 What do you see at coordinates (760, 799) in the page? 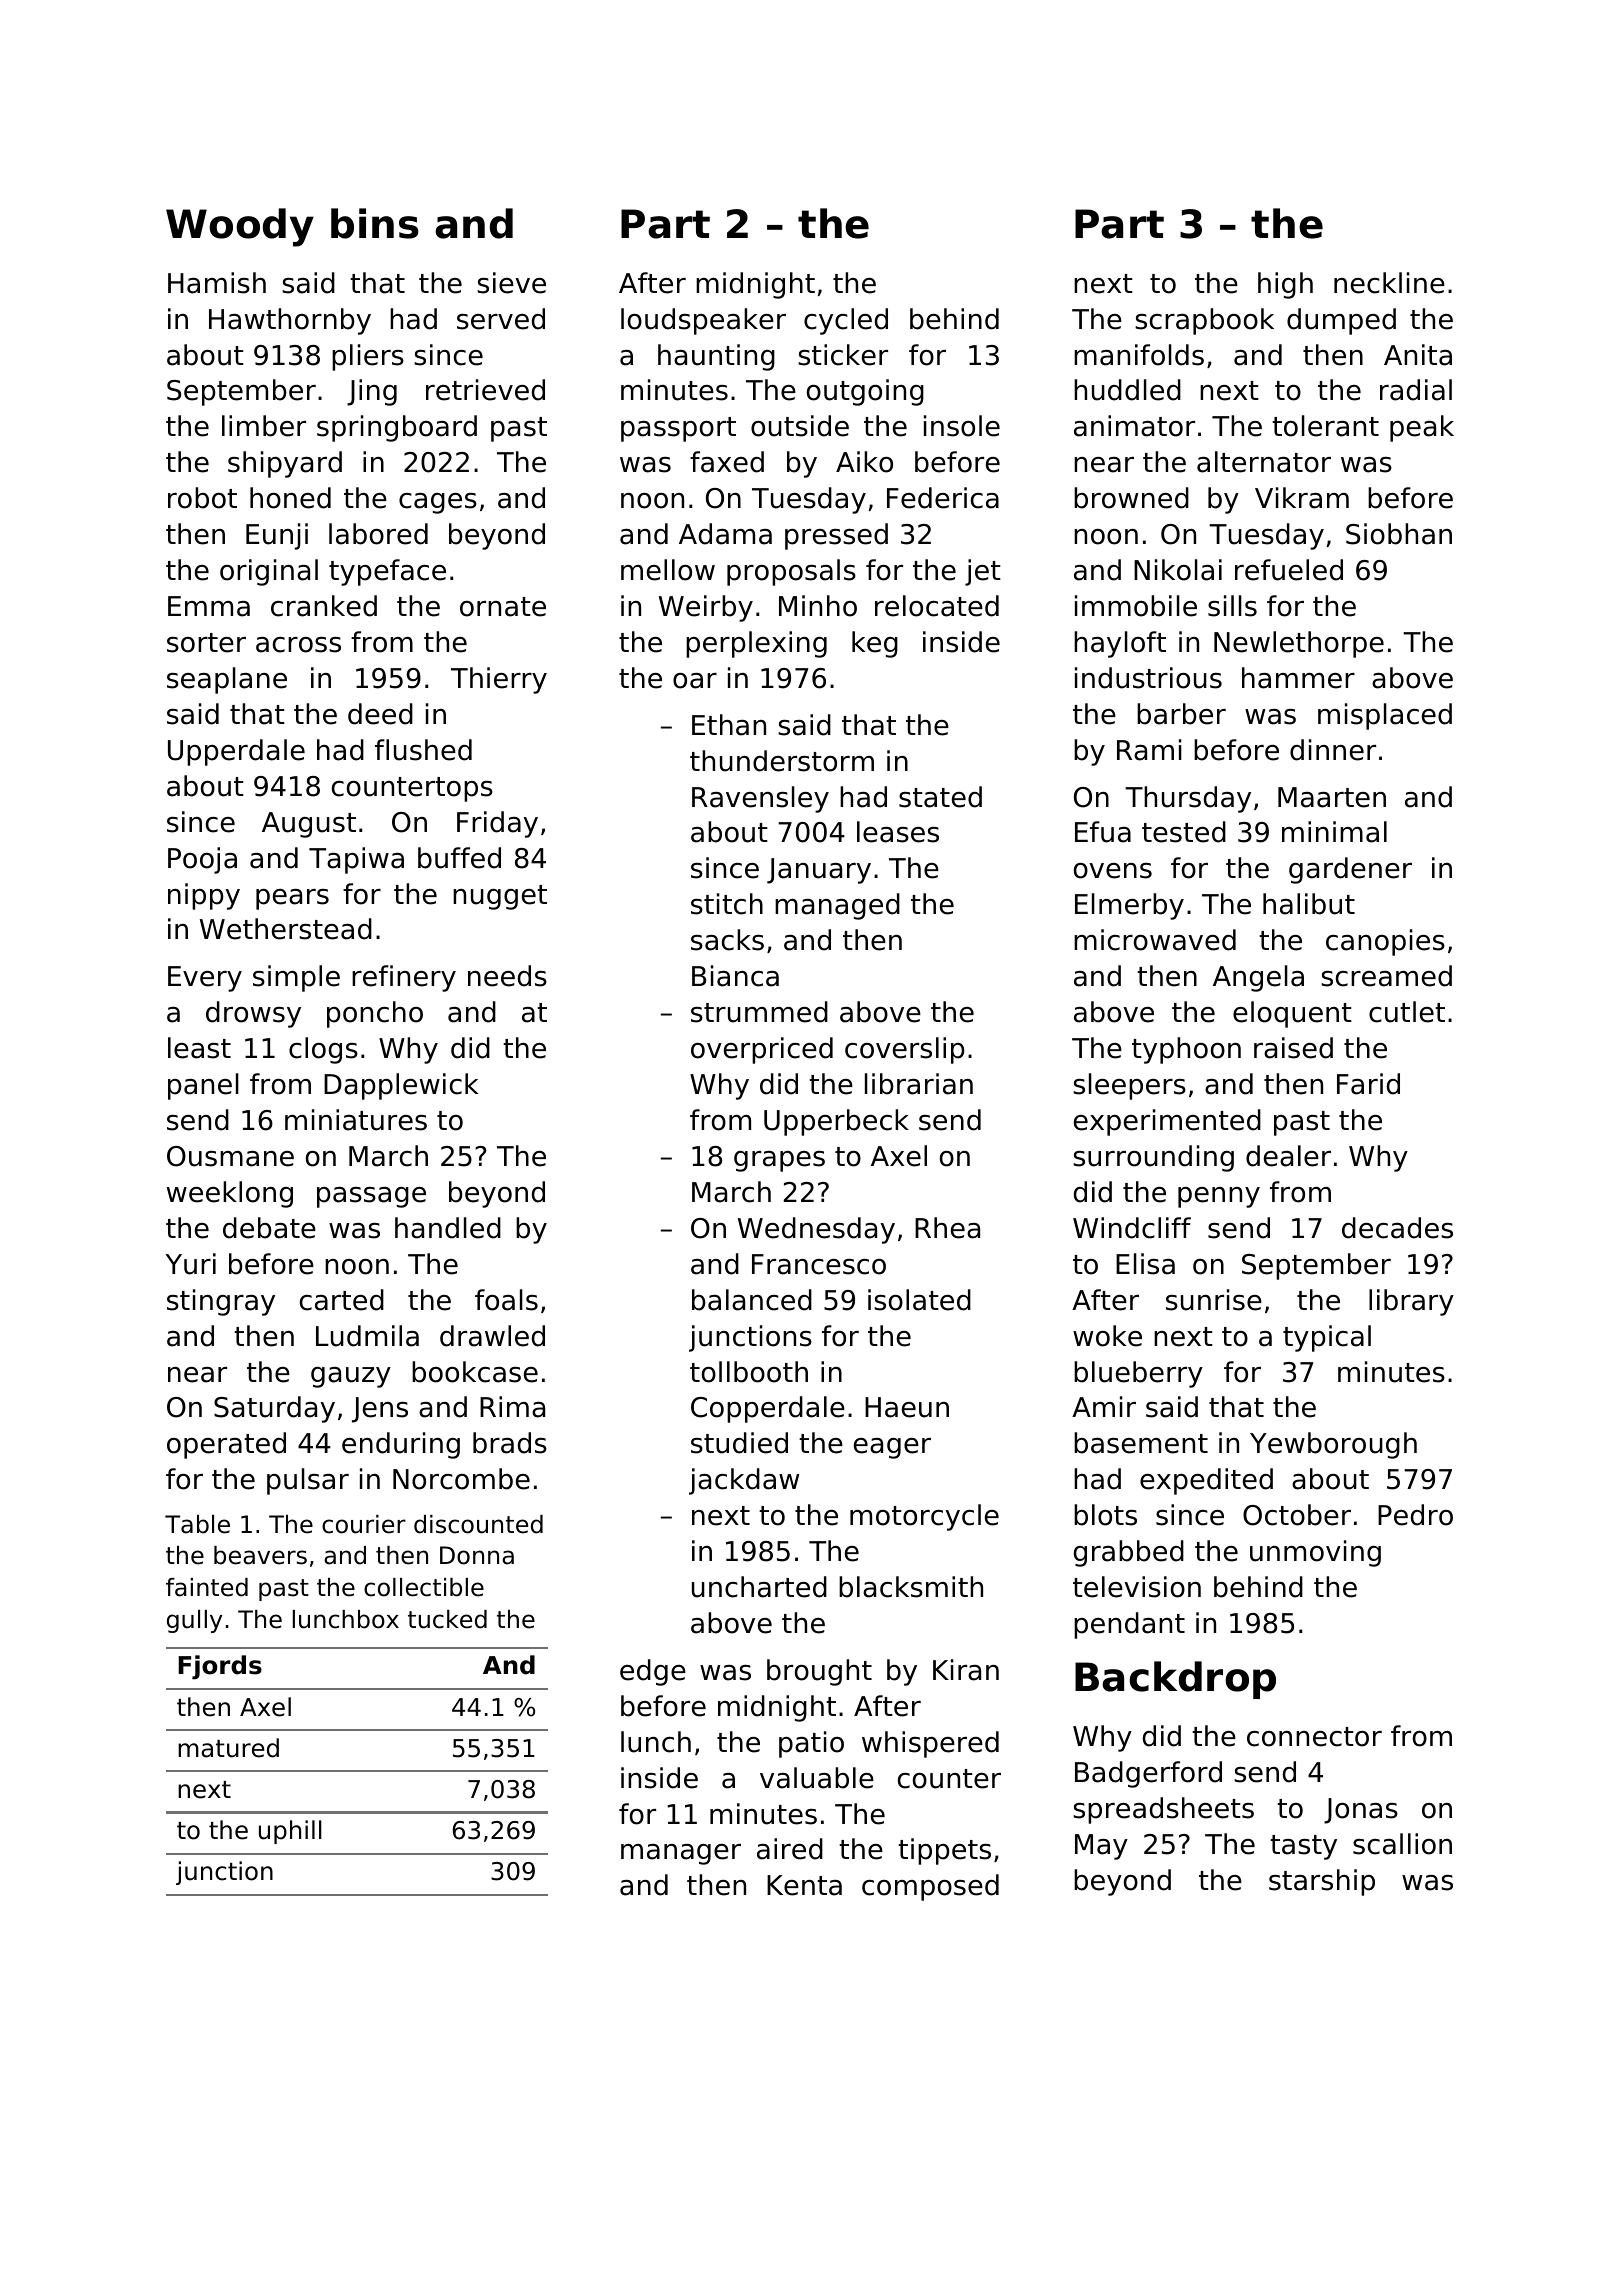
I see `Ravensley` at bounding box center [760, 799].
